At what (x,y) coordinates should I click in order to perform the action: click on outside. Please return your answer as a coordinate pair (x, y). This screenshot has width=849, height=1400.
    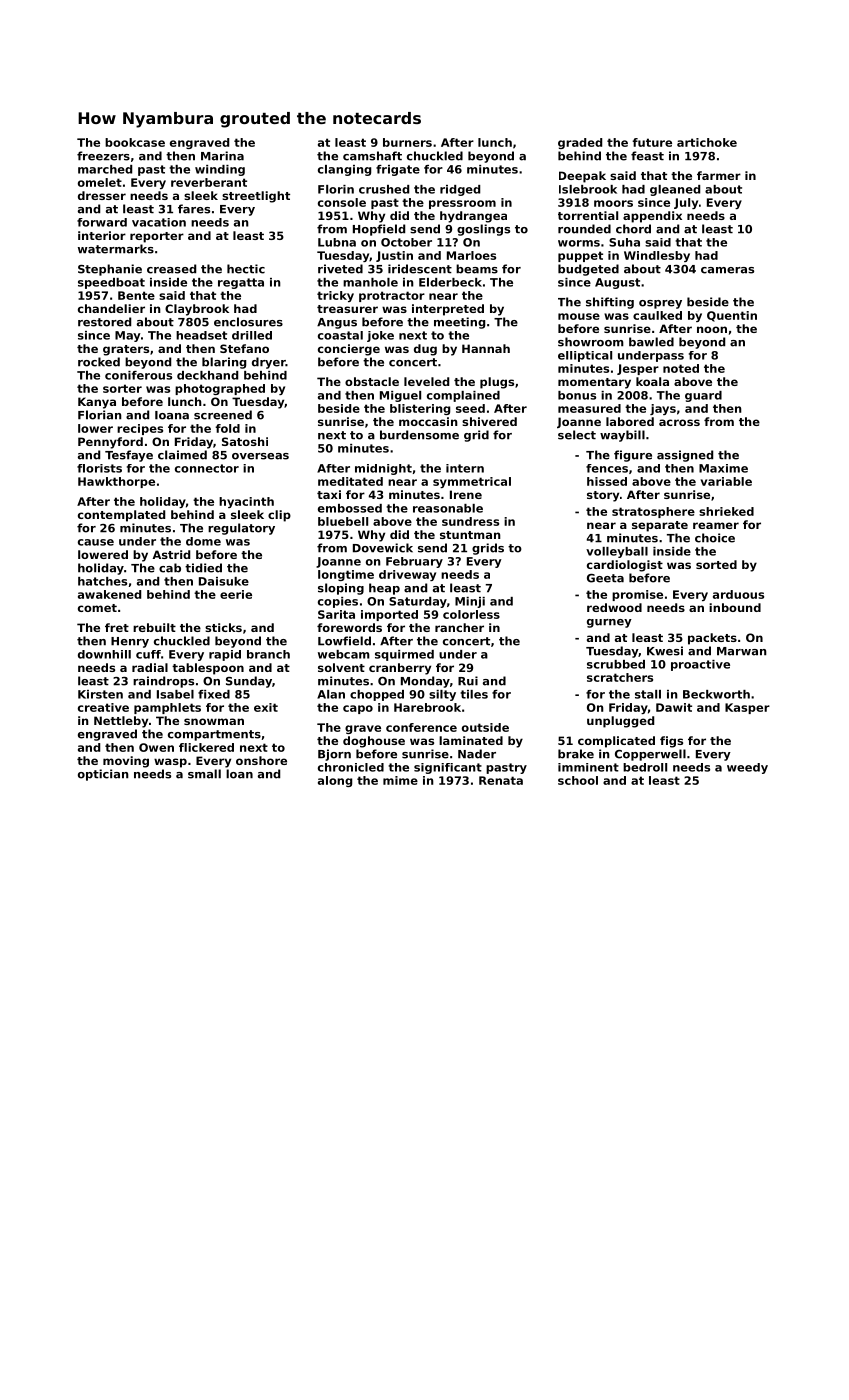
    Looking at the image, I should click on (485, 727).
